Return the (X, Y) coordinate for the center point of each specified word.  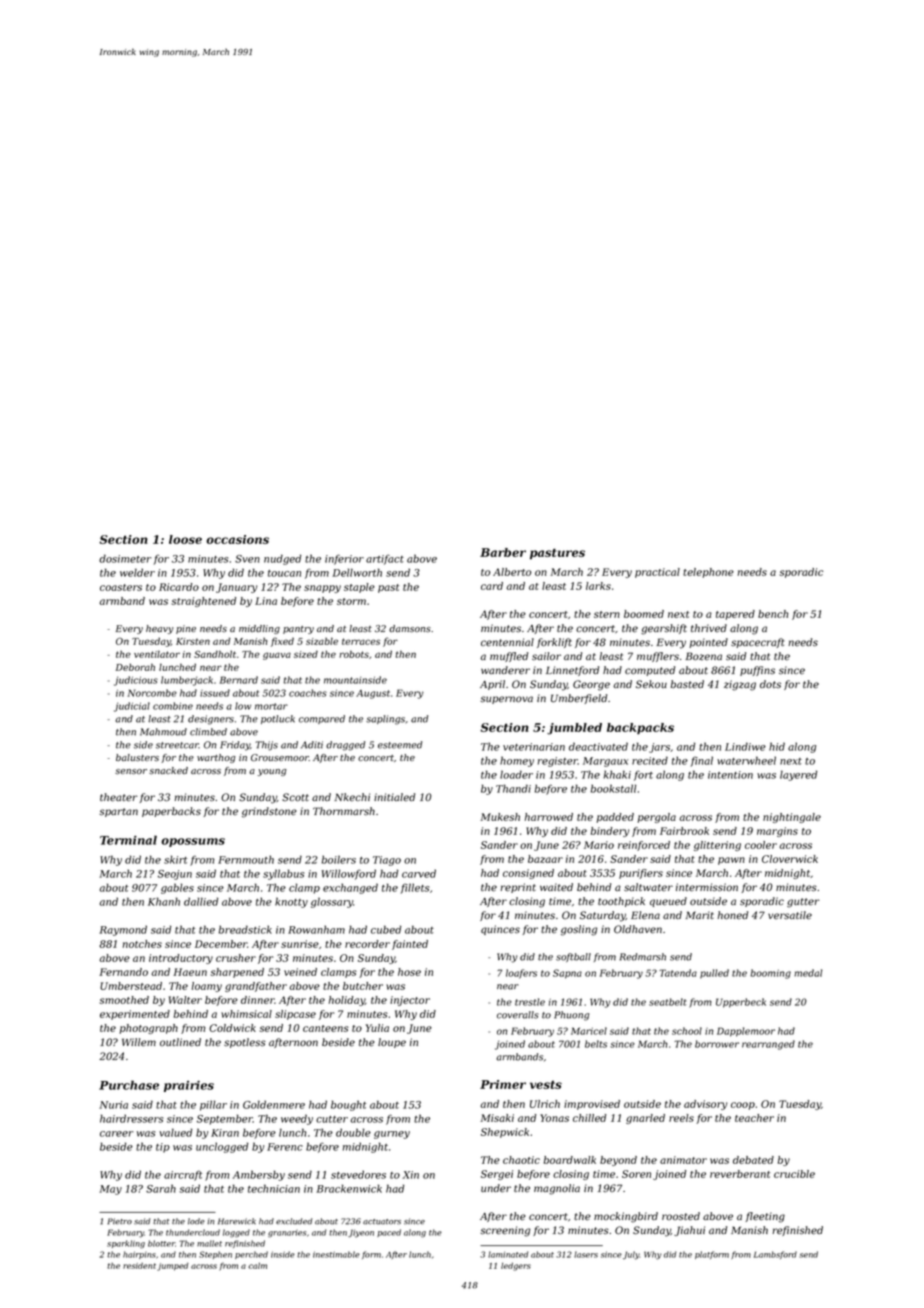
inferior (344, 559)
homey (517, 761)
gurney (392, 1135)
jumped (172, 1267)
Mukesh (500, 817)
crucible (794, 1174)
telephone (708, 573)
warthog (216, 758)
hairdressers (131, 1118)
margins (777, 832)
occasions (237, 539)
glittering (717, 846)
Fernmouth (246, 859)
